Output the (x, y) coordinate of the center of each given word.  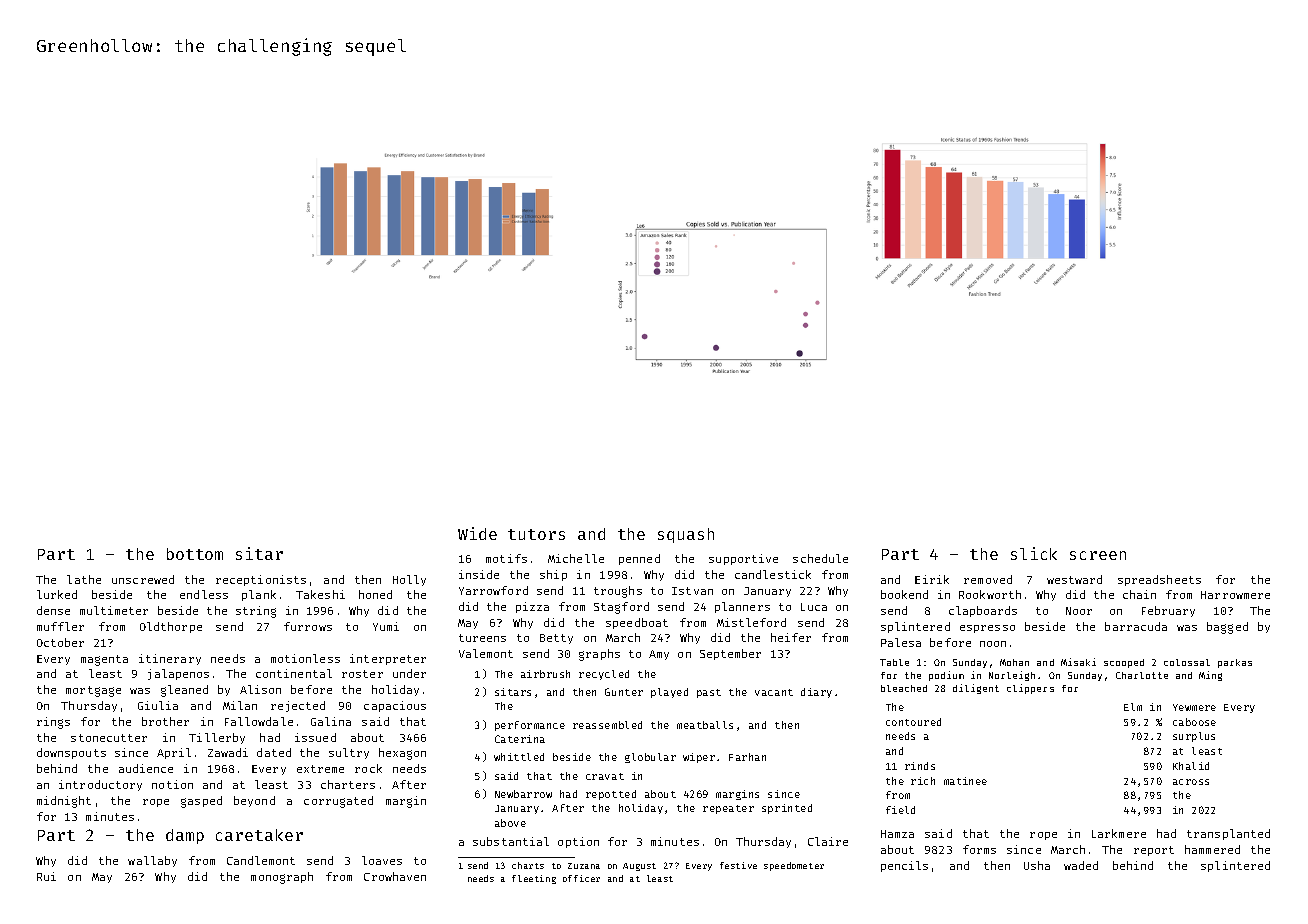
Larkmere (1119, 833)
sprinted (787, 809)
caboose (1194, 722)
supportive (743, 559)
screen (1098, 555)
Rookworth (990, 594)
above (510, 823)
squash (686, 535)
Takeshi (320, 594)
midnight (64, 802)
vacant (774, 692)
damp (185, 836)
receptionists (261, 580)
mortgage (93, 691)
